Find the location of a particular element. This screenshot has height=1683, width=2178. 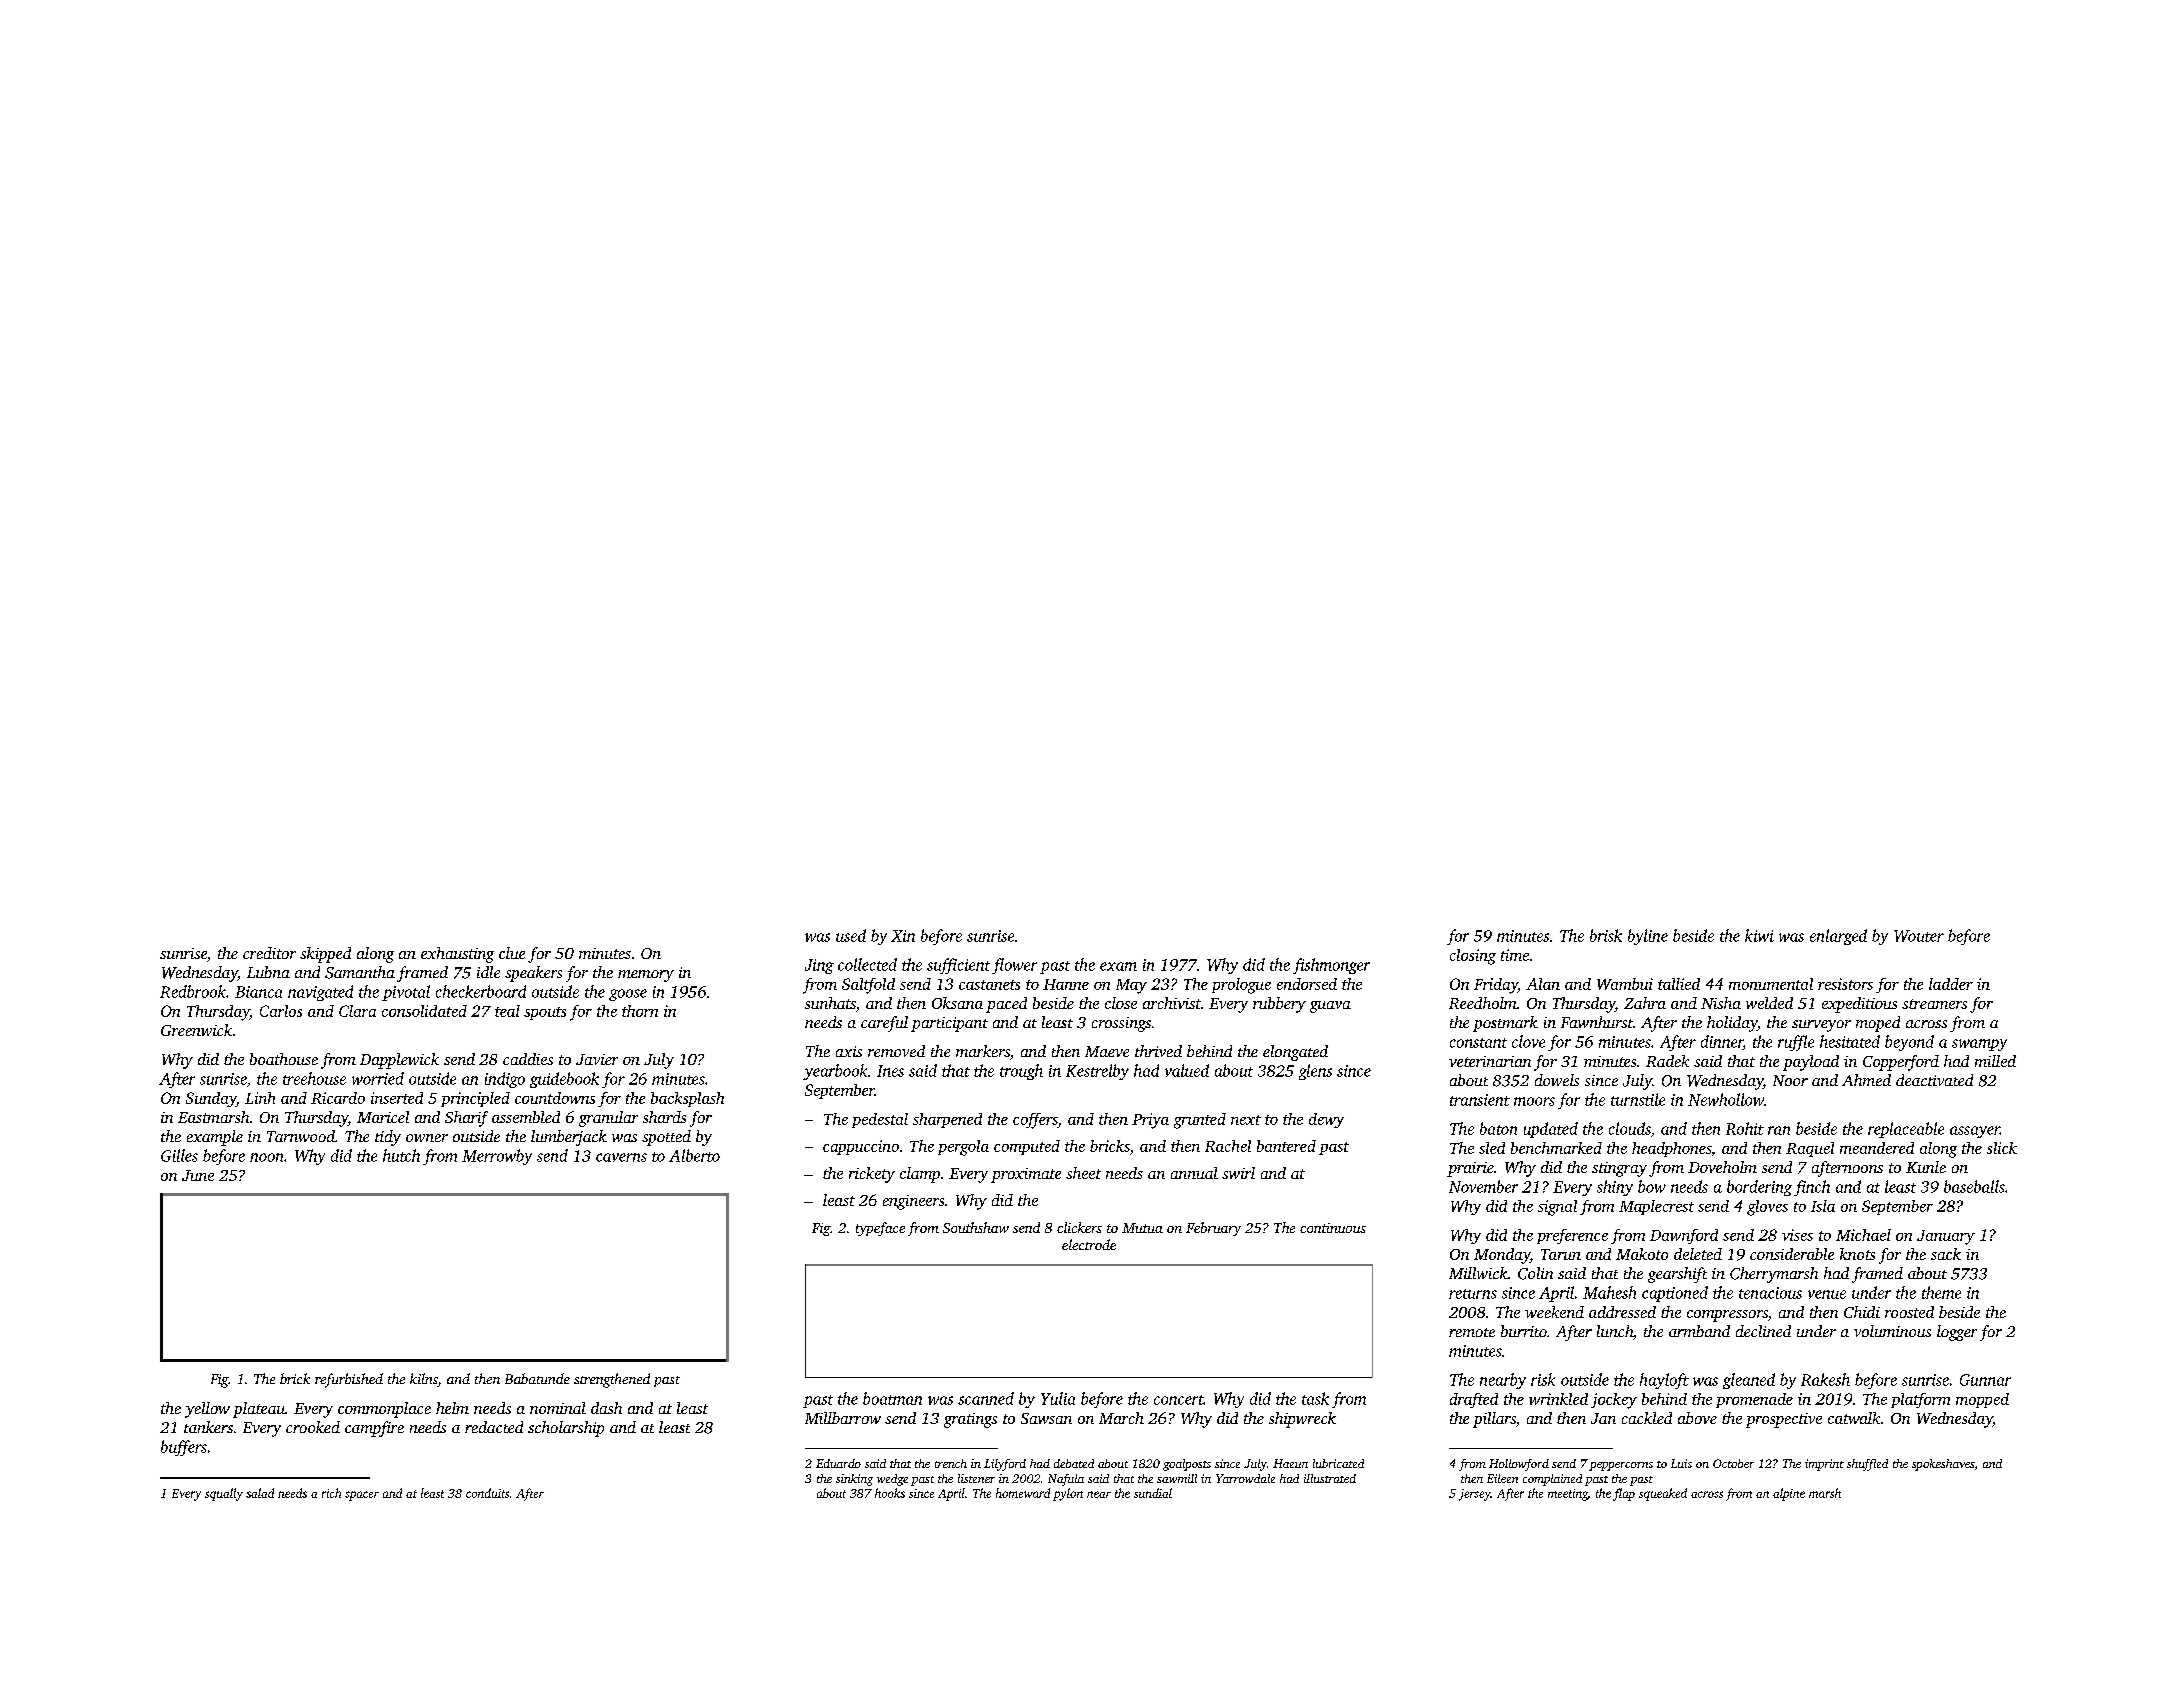

skipped is located at coordinates (325, 955).
